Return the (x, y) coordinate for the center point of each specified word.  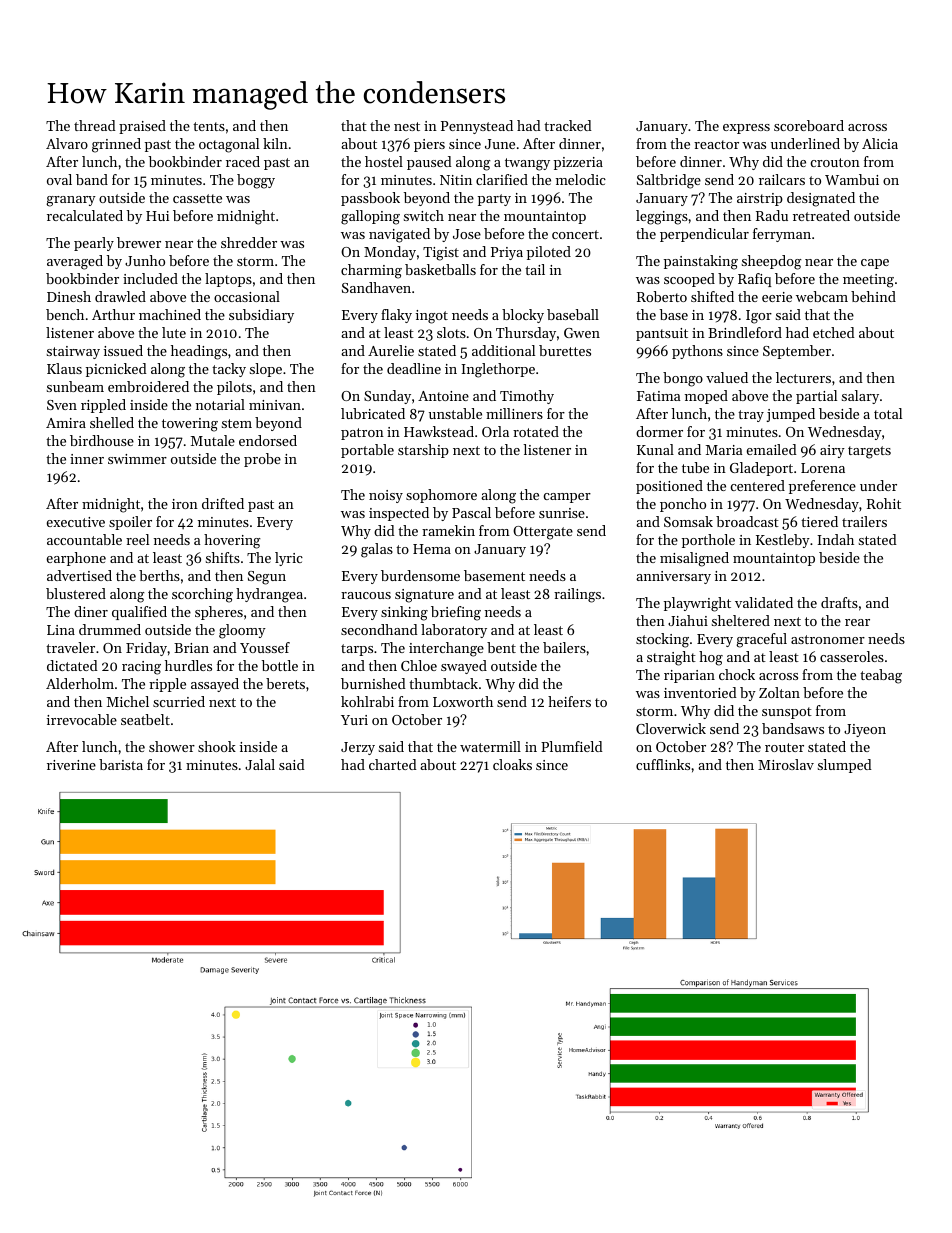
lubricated (373, 413)
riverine (71, 765)
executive (76, 522)
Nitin (456, 180)
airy (832, 451)
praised (142, 127)
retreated (821, 215)
